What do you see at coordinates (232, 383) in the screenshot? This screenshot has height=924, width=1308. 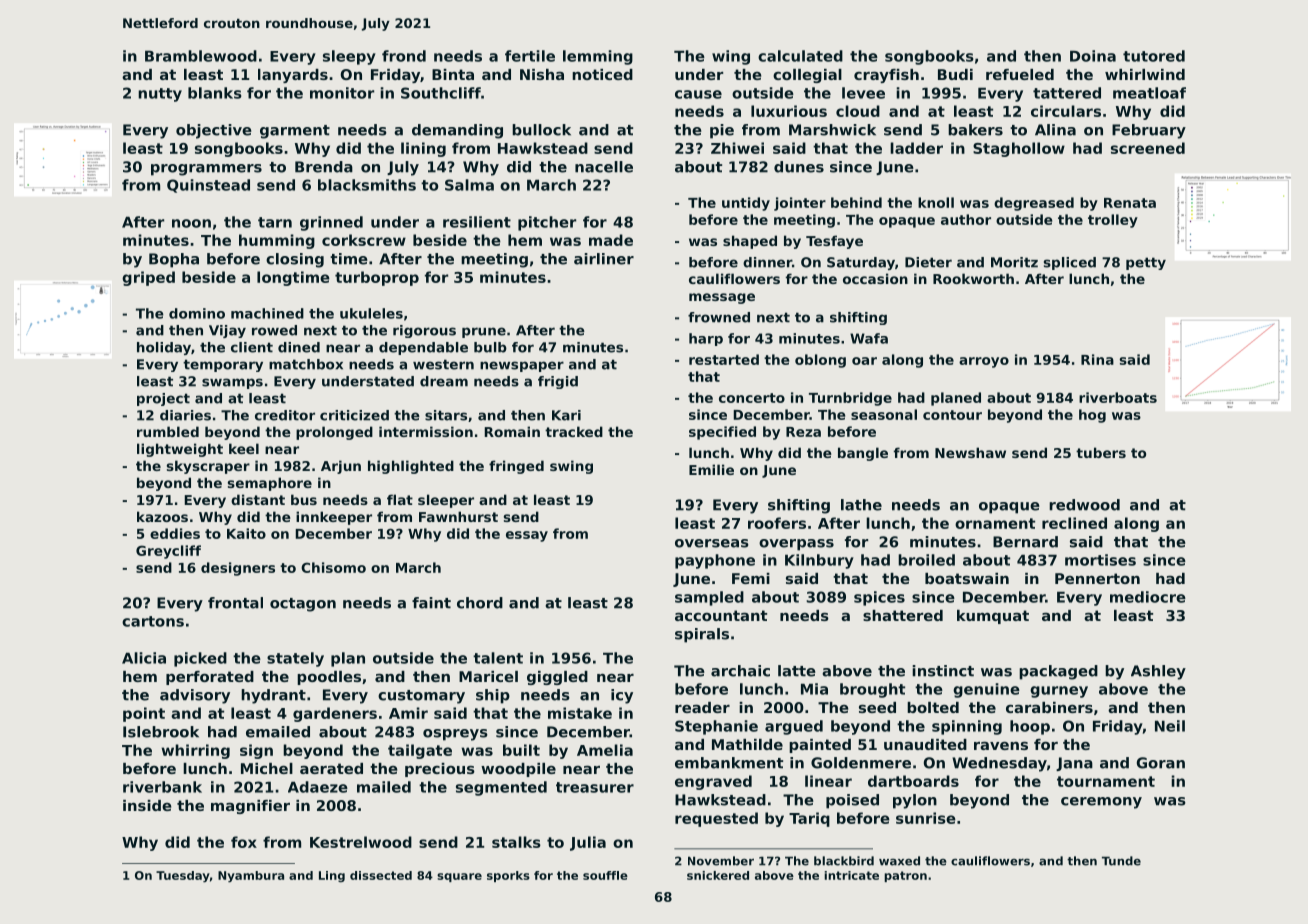 I see `swamps` at bounding box center [232, 383].
